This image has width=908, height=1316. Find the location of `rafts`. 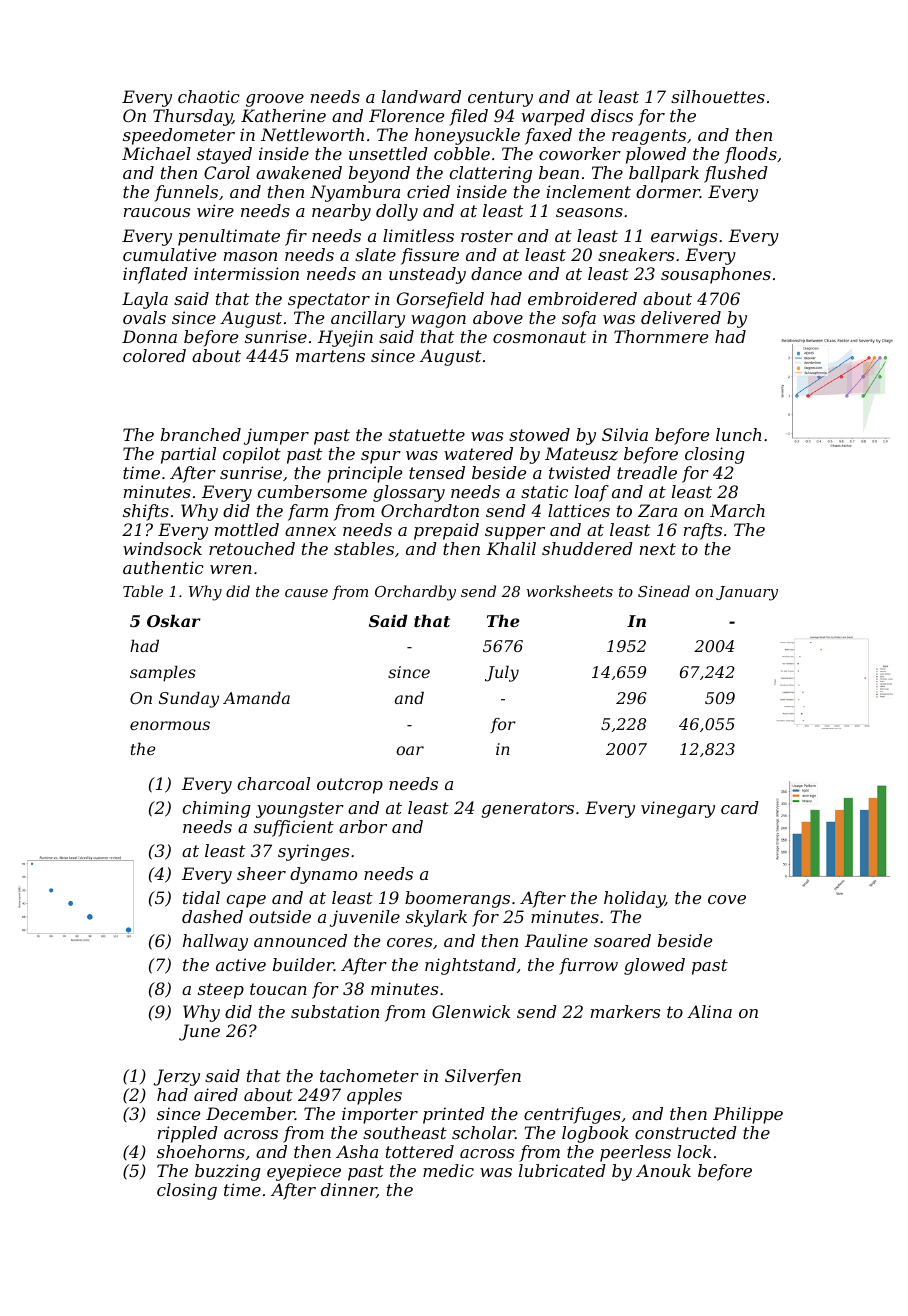

rafts is located at coordinates (703, 531).
